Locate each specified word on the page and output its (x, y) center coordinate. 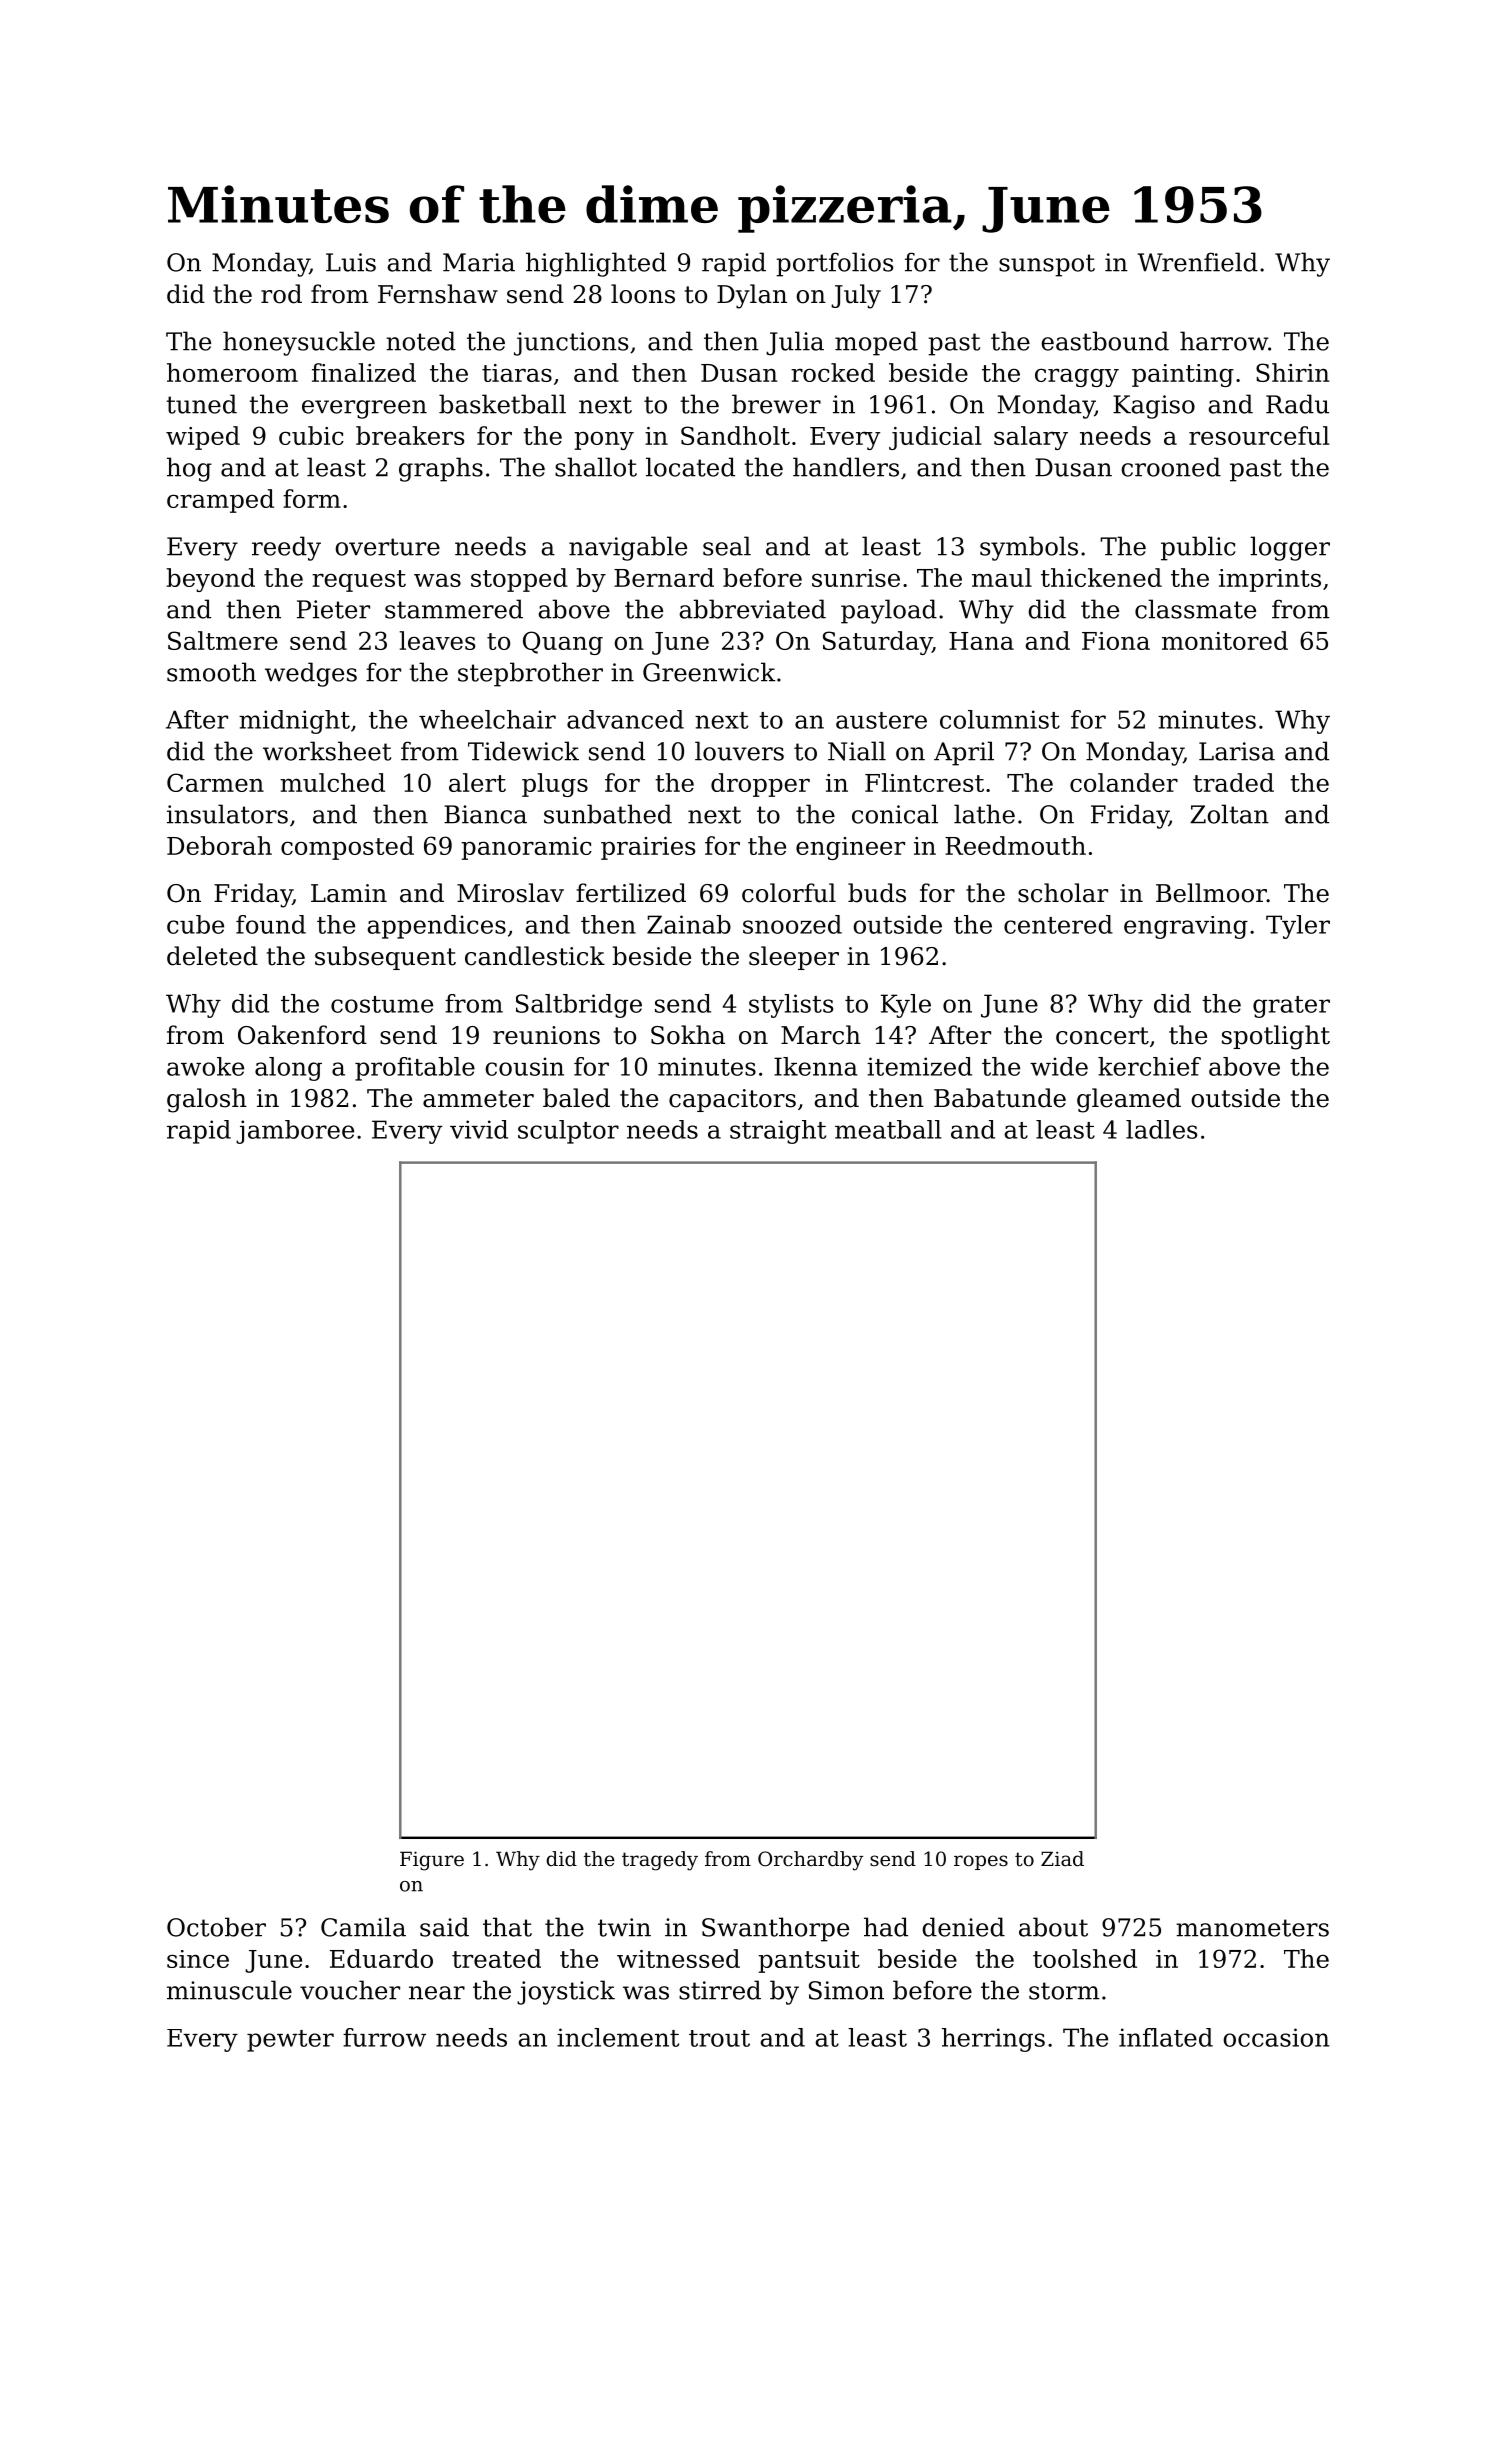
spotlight (1276, 1037)
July (856, 296)
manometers (1252, 1928)
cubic (311, 435)
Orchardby (810, 1861)
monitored (1225, 640)
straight (778, 1132)
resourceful (1259, 435)
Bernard (664, 577)
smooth (211, 672)
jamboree (295, 1132)
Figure (432, 1861)
